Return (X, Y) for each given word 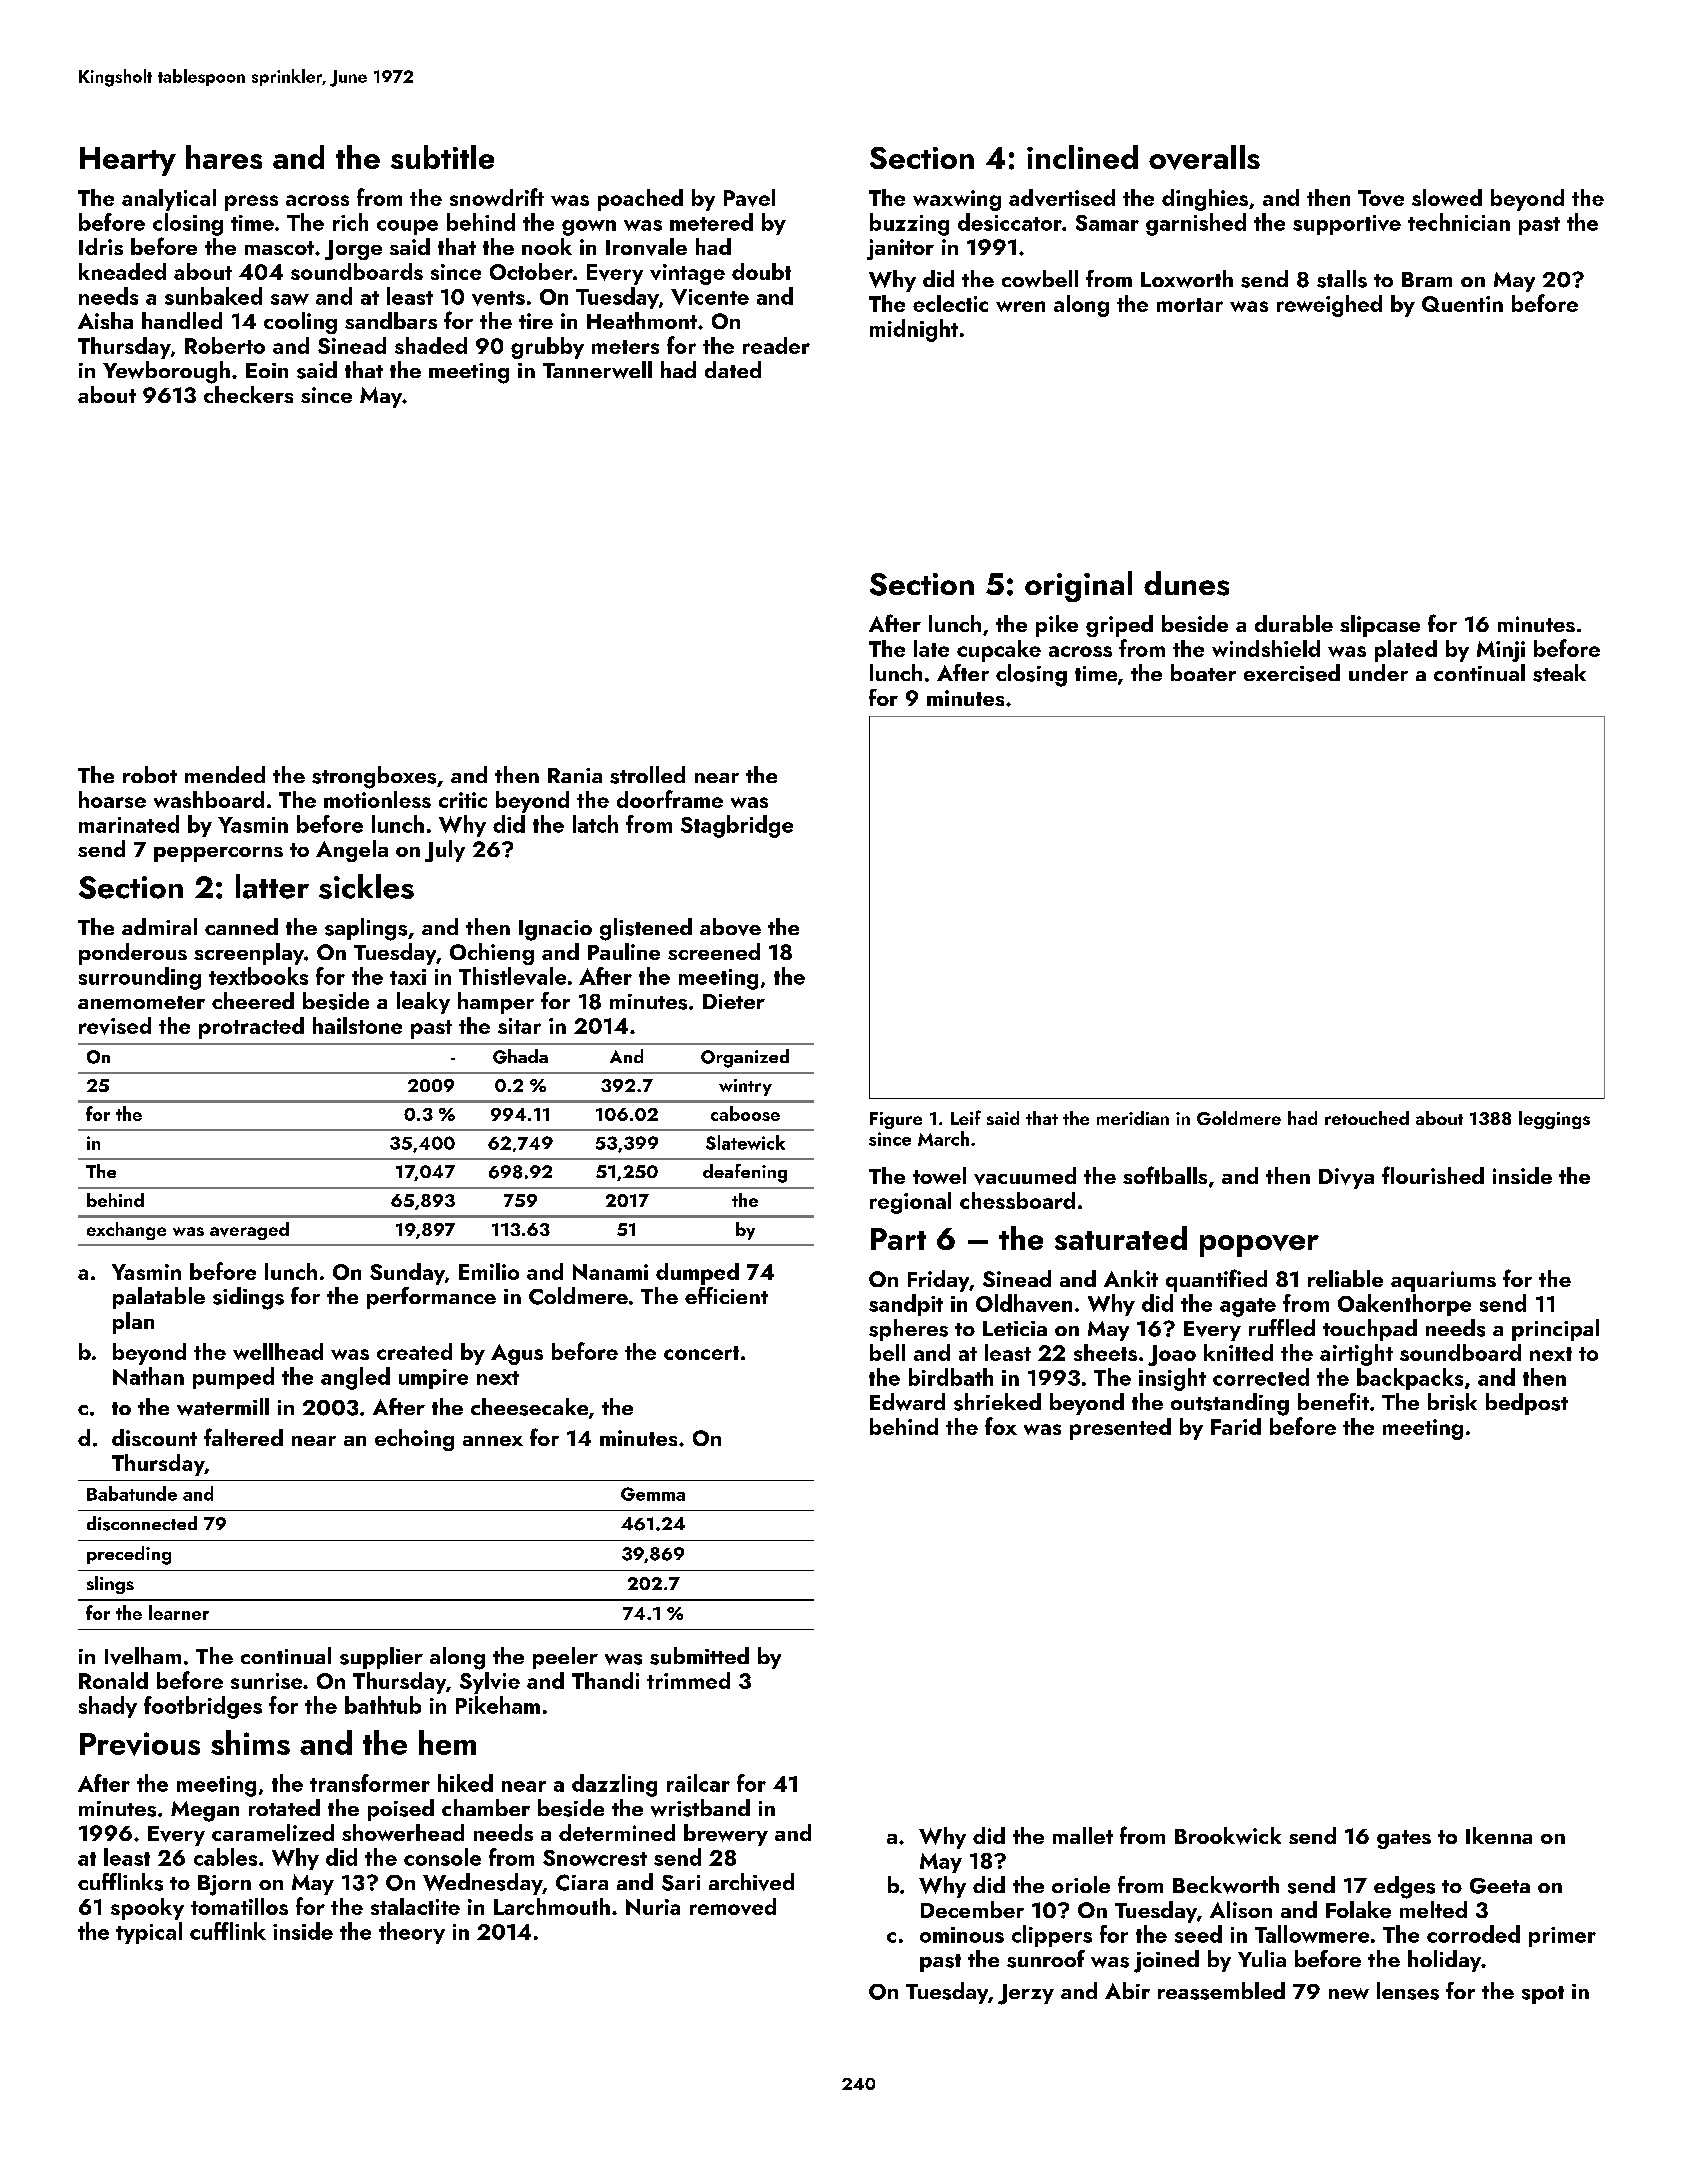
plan (133, 1323)
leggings (1554, 1120)
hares (224, 157)
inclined (1082, 157)
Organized (745, 1058)
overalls (1204, 157)
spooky (147, 1909)
